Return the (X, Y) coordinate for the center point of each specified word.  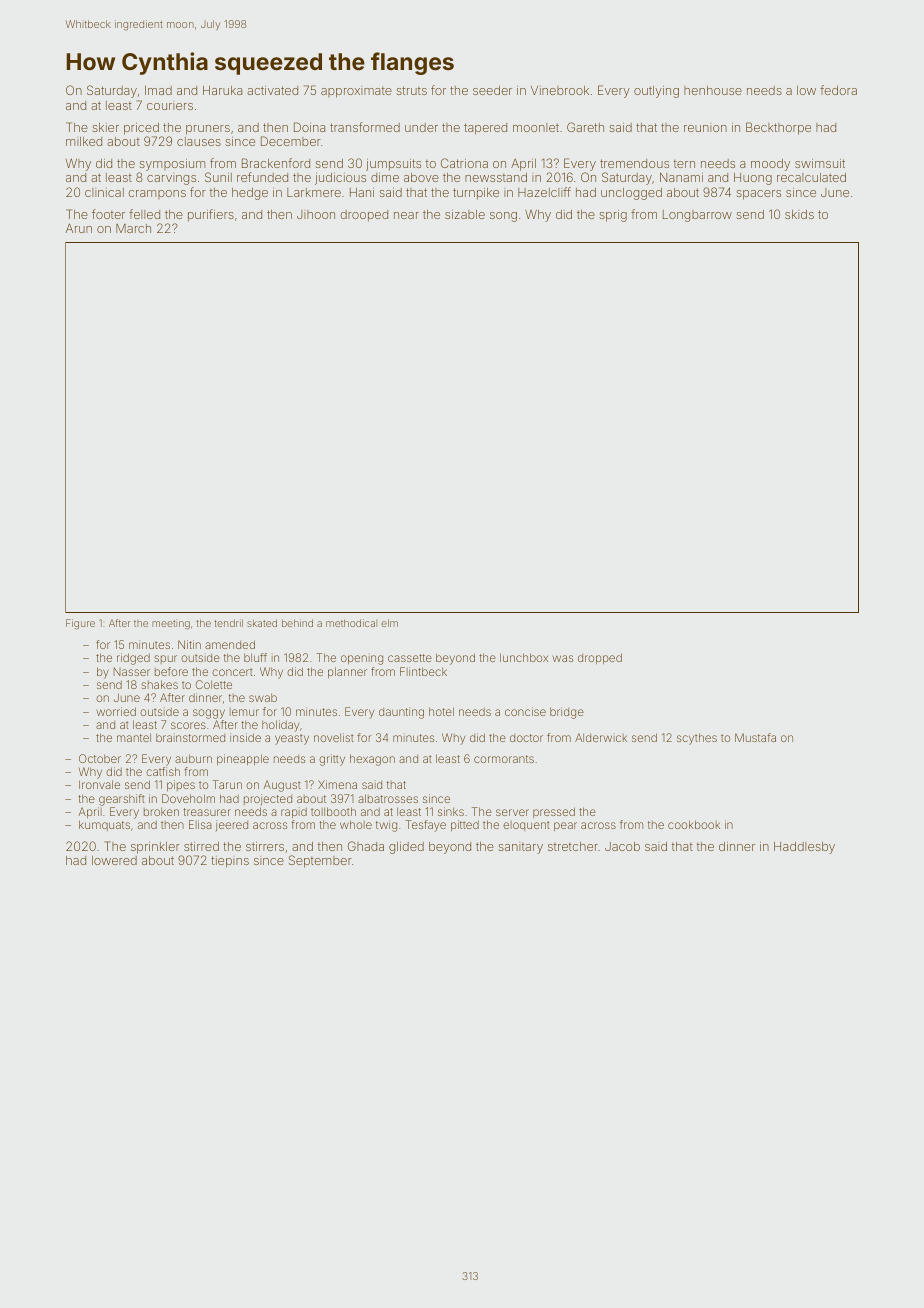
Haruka (222, 90)
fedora (838, 90)
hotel (441, 711)
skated (262, 623)
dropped (600, 658)
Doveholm (188, 798)
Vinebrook (560, 90)
